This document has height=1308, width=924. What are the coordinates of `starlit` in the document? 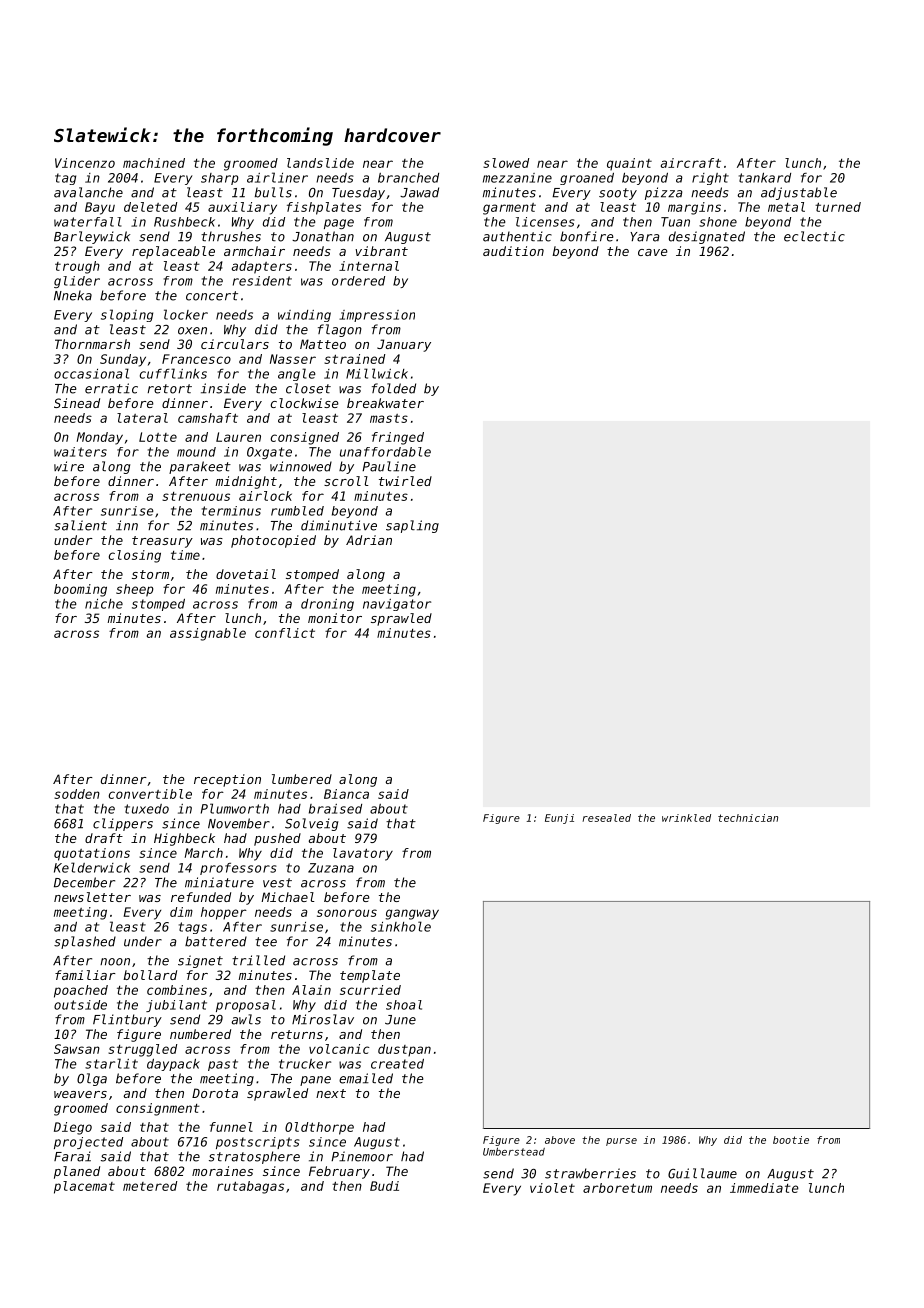 It's located at (111, 1063).
